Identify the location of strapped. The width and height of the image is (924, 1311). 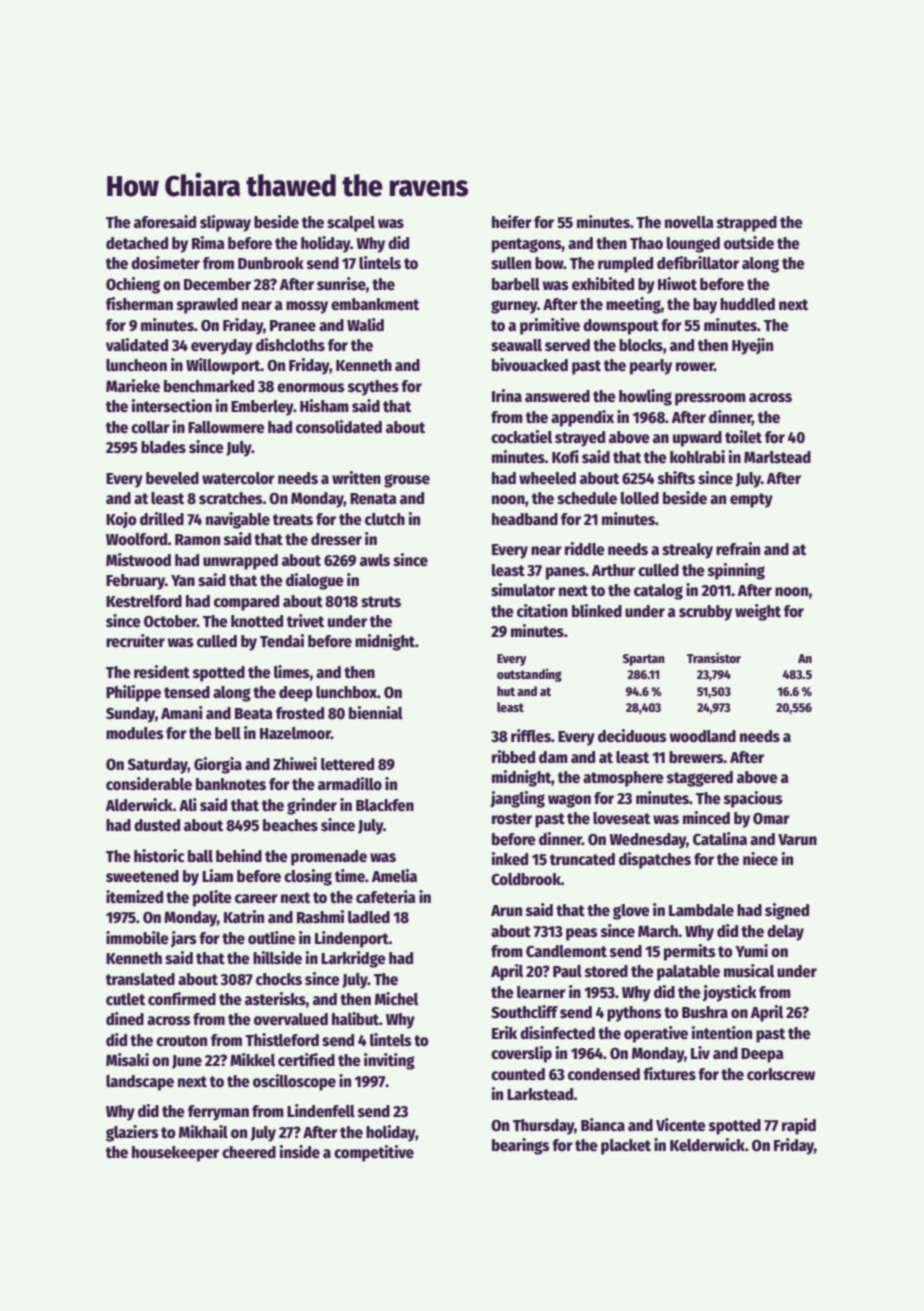
(747, 224).
